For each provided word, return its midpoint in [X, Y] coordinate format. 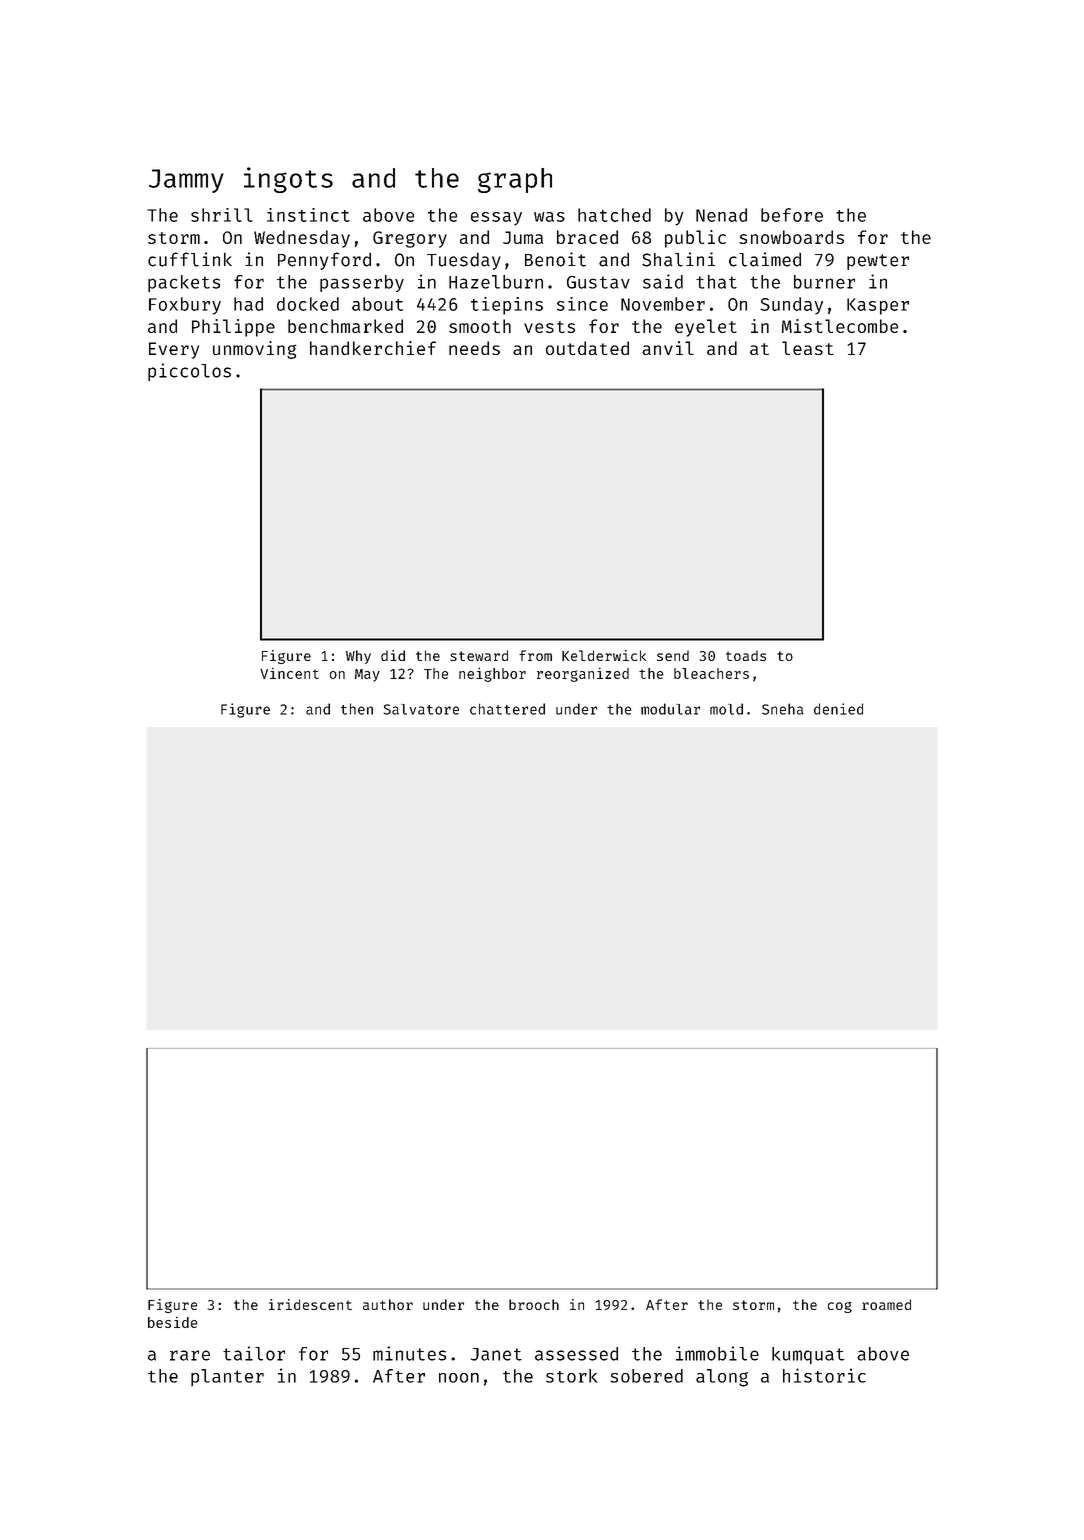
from [535, 655]
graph [515, 180]
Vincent [289, 673]
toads [746, 655]
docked [308, 304]
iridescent [310, 1304]
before [792, 215]
